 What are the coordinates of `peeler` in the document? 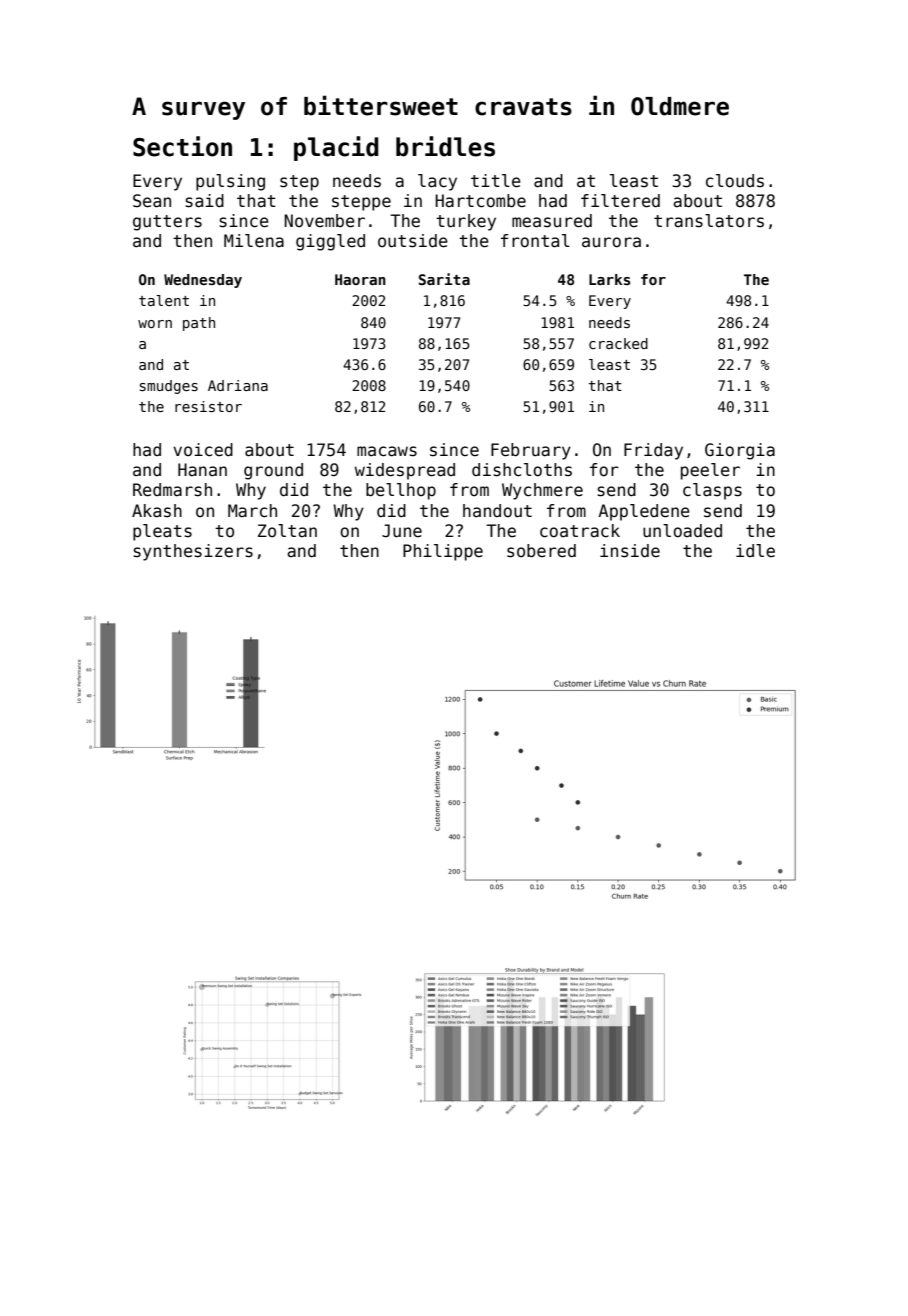 It's located at (710, 471).
